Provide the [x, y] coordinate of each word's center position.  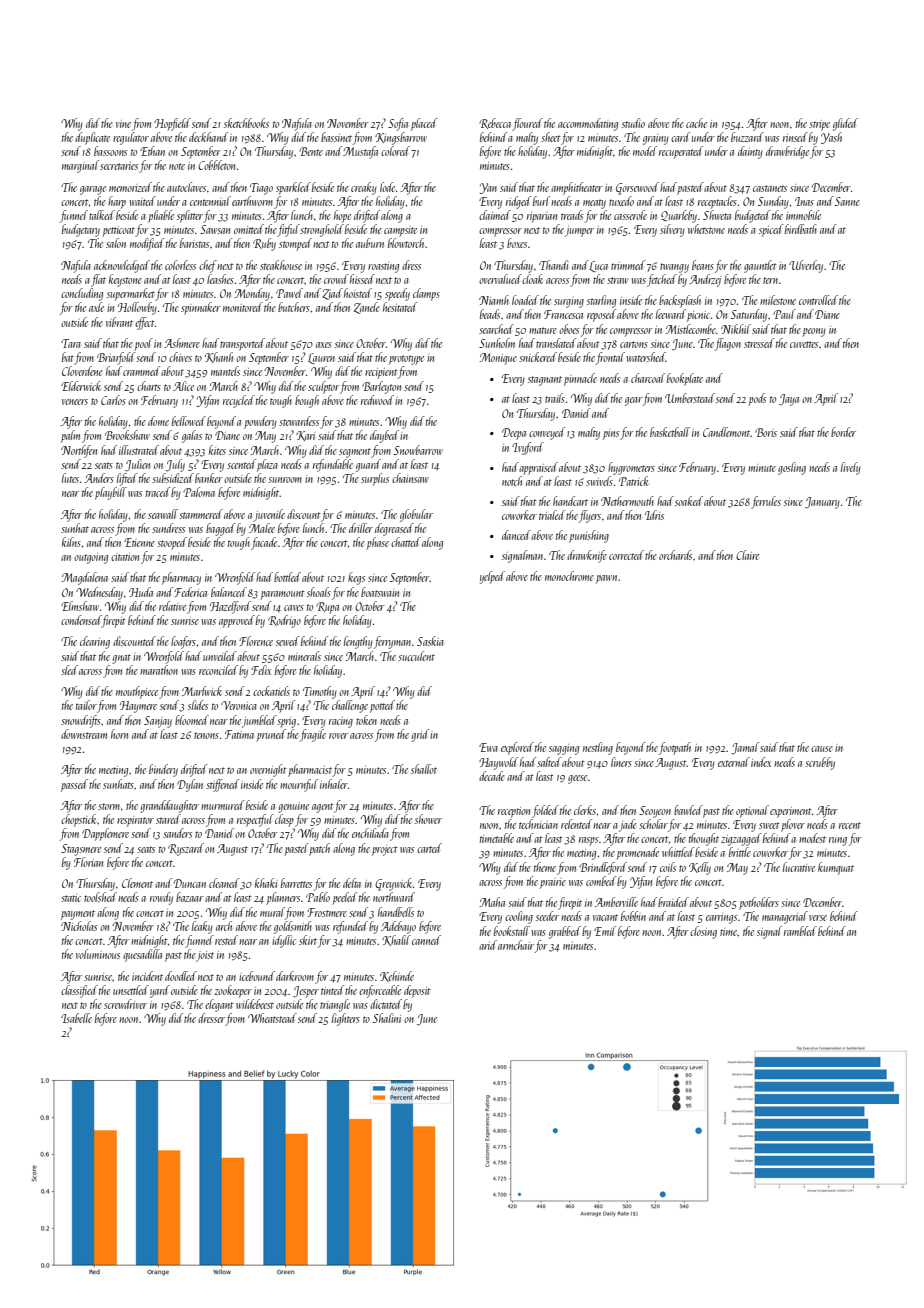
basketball [670, 432]
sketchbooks [246, 123]
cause [822, 749]
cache [696, 123]
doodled [181, 976]
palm [70, 436]
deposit [417, 991]
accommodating [588, 124]
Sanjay [158, 722]
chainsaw [410, 478]
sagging [564, 749]
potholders [759, 903]
